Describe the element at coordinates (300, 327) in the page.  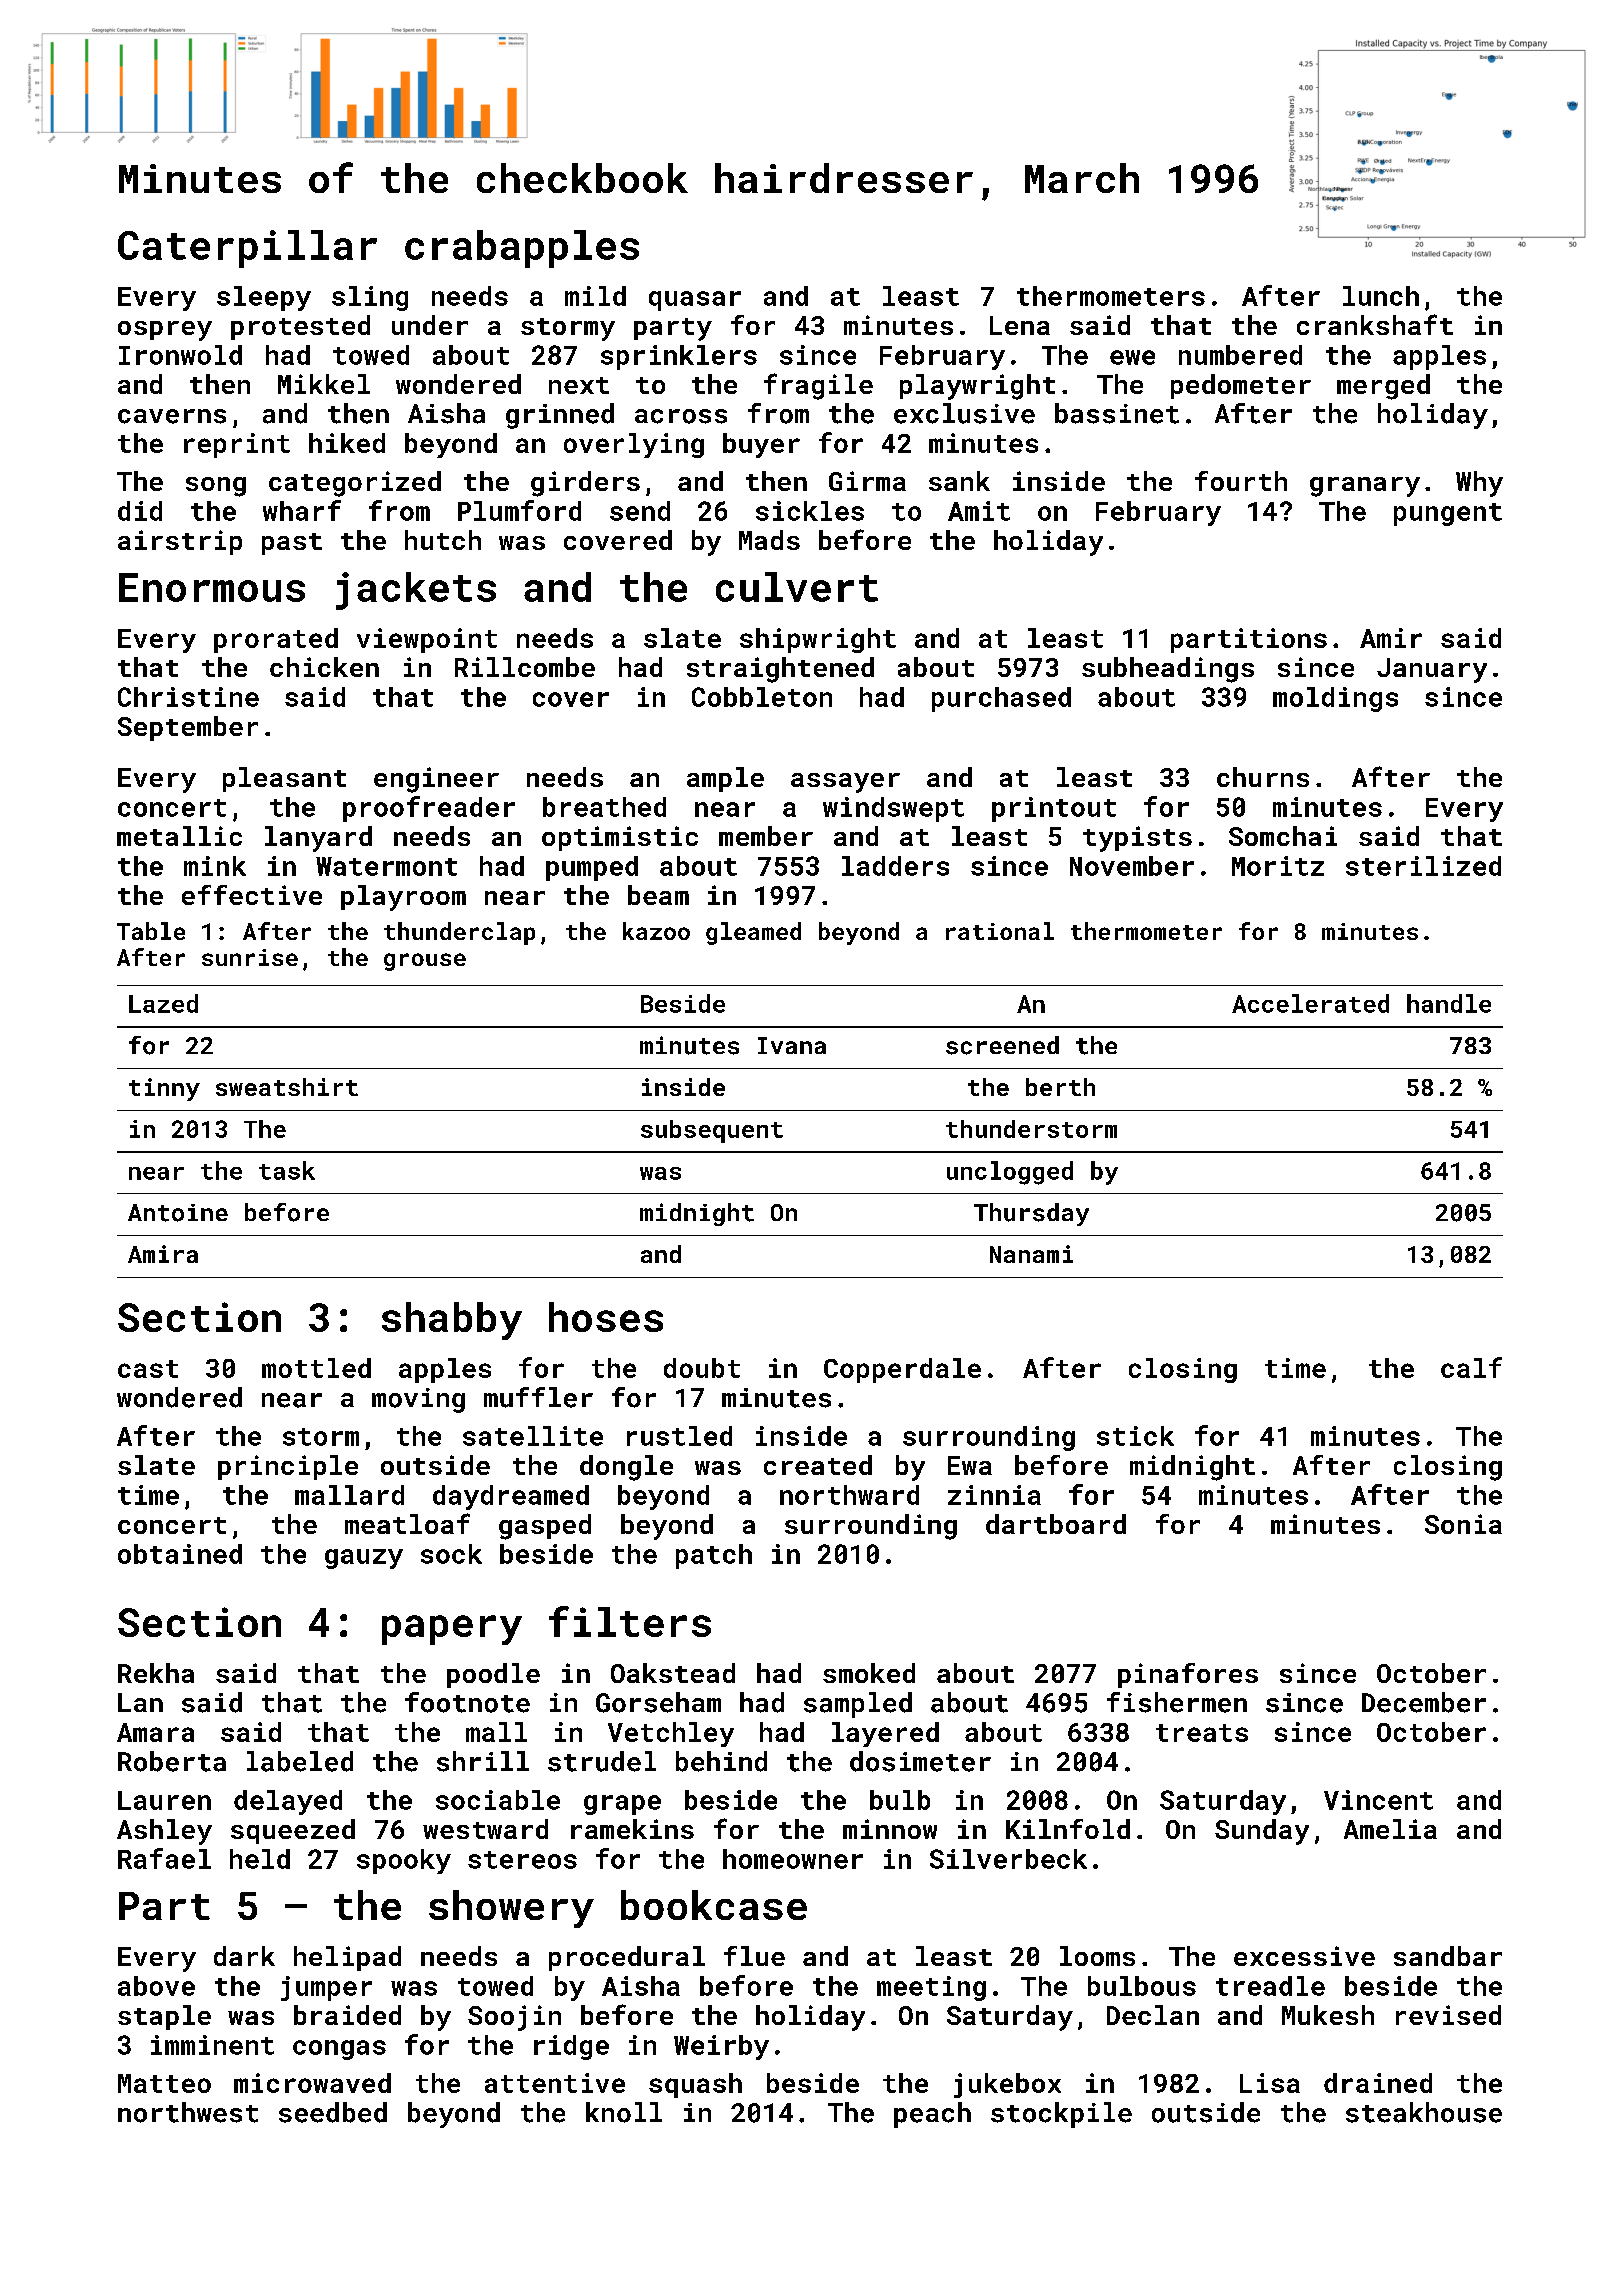
I see `protested` at that location.
